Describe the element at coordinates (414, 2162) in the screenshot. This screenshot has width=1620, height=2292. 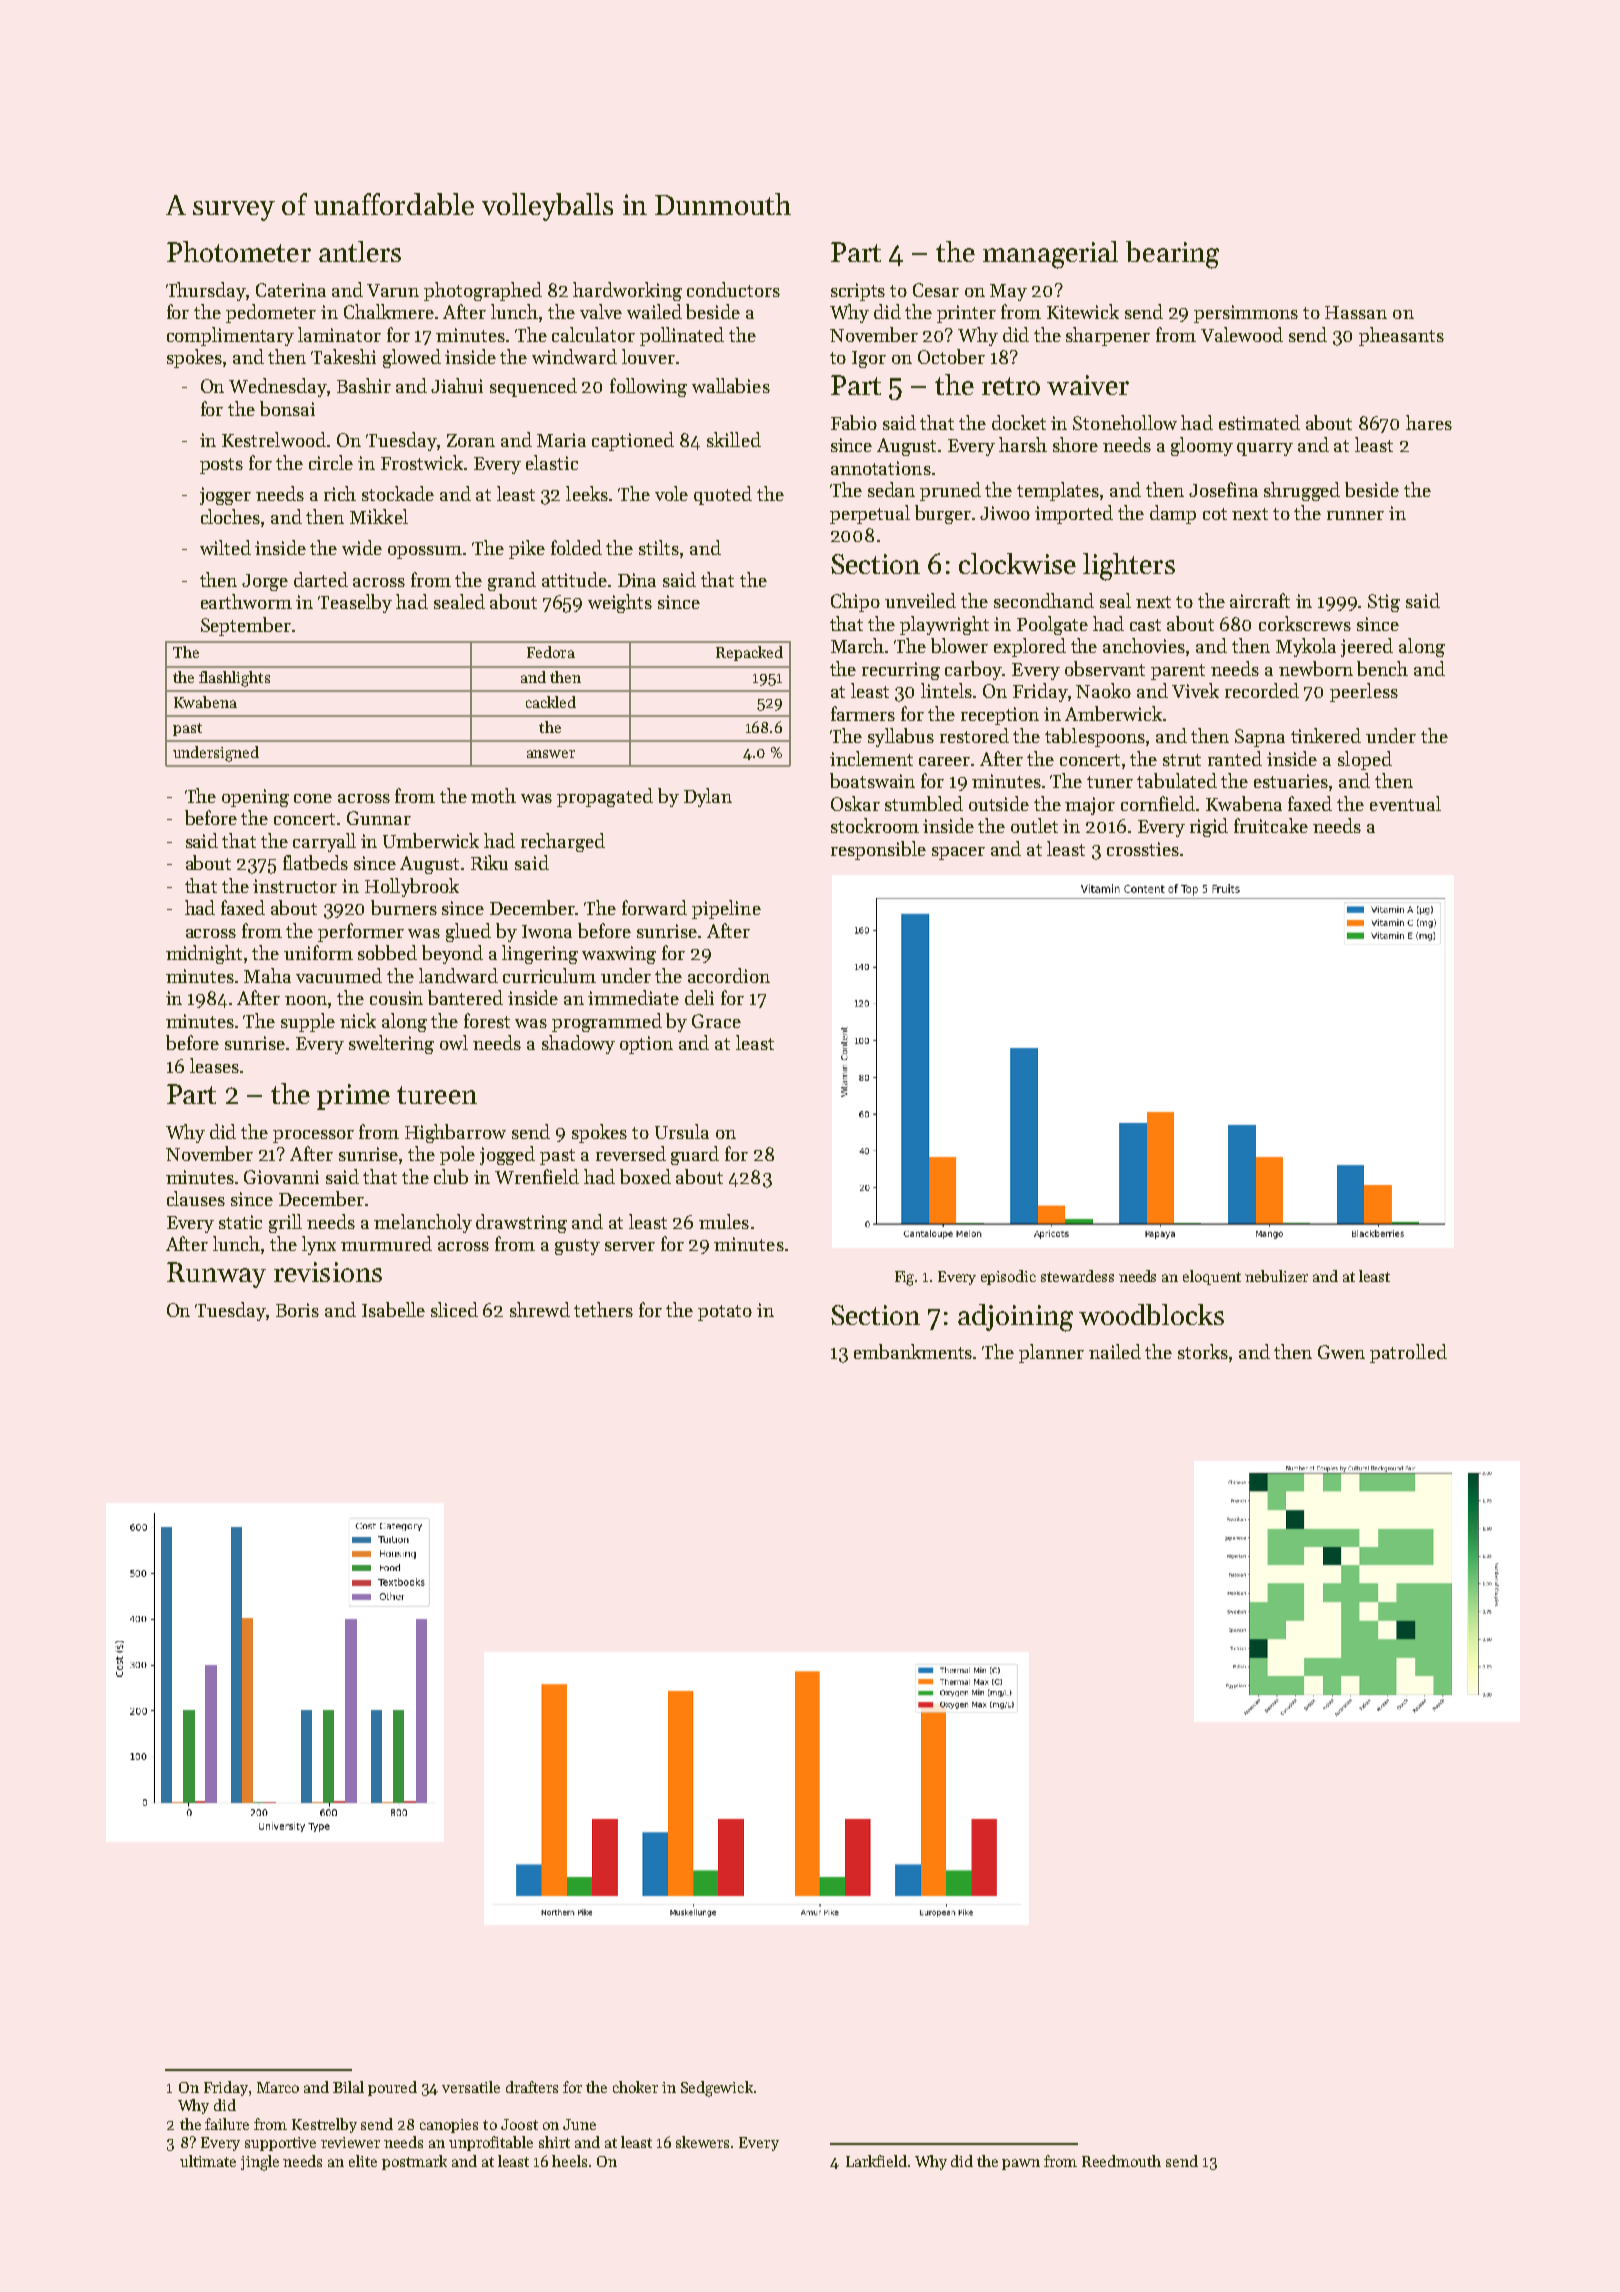
I see `postmark` at that location.
